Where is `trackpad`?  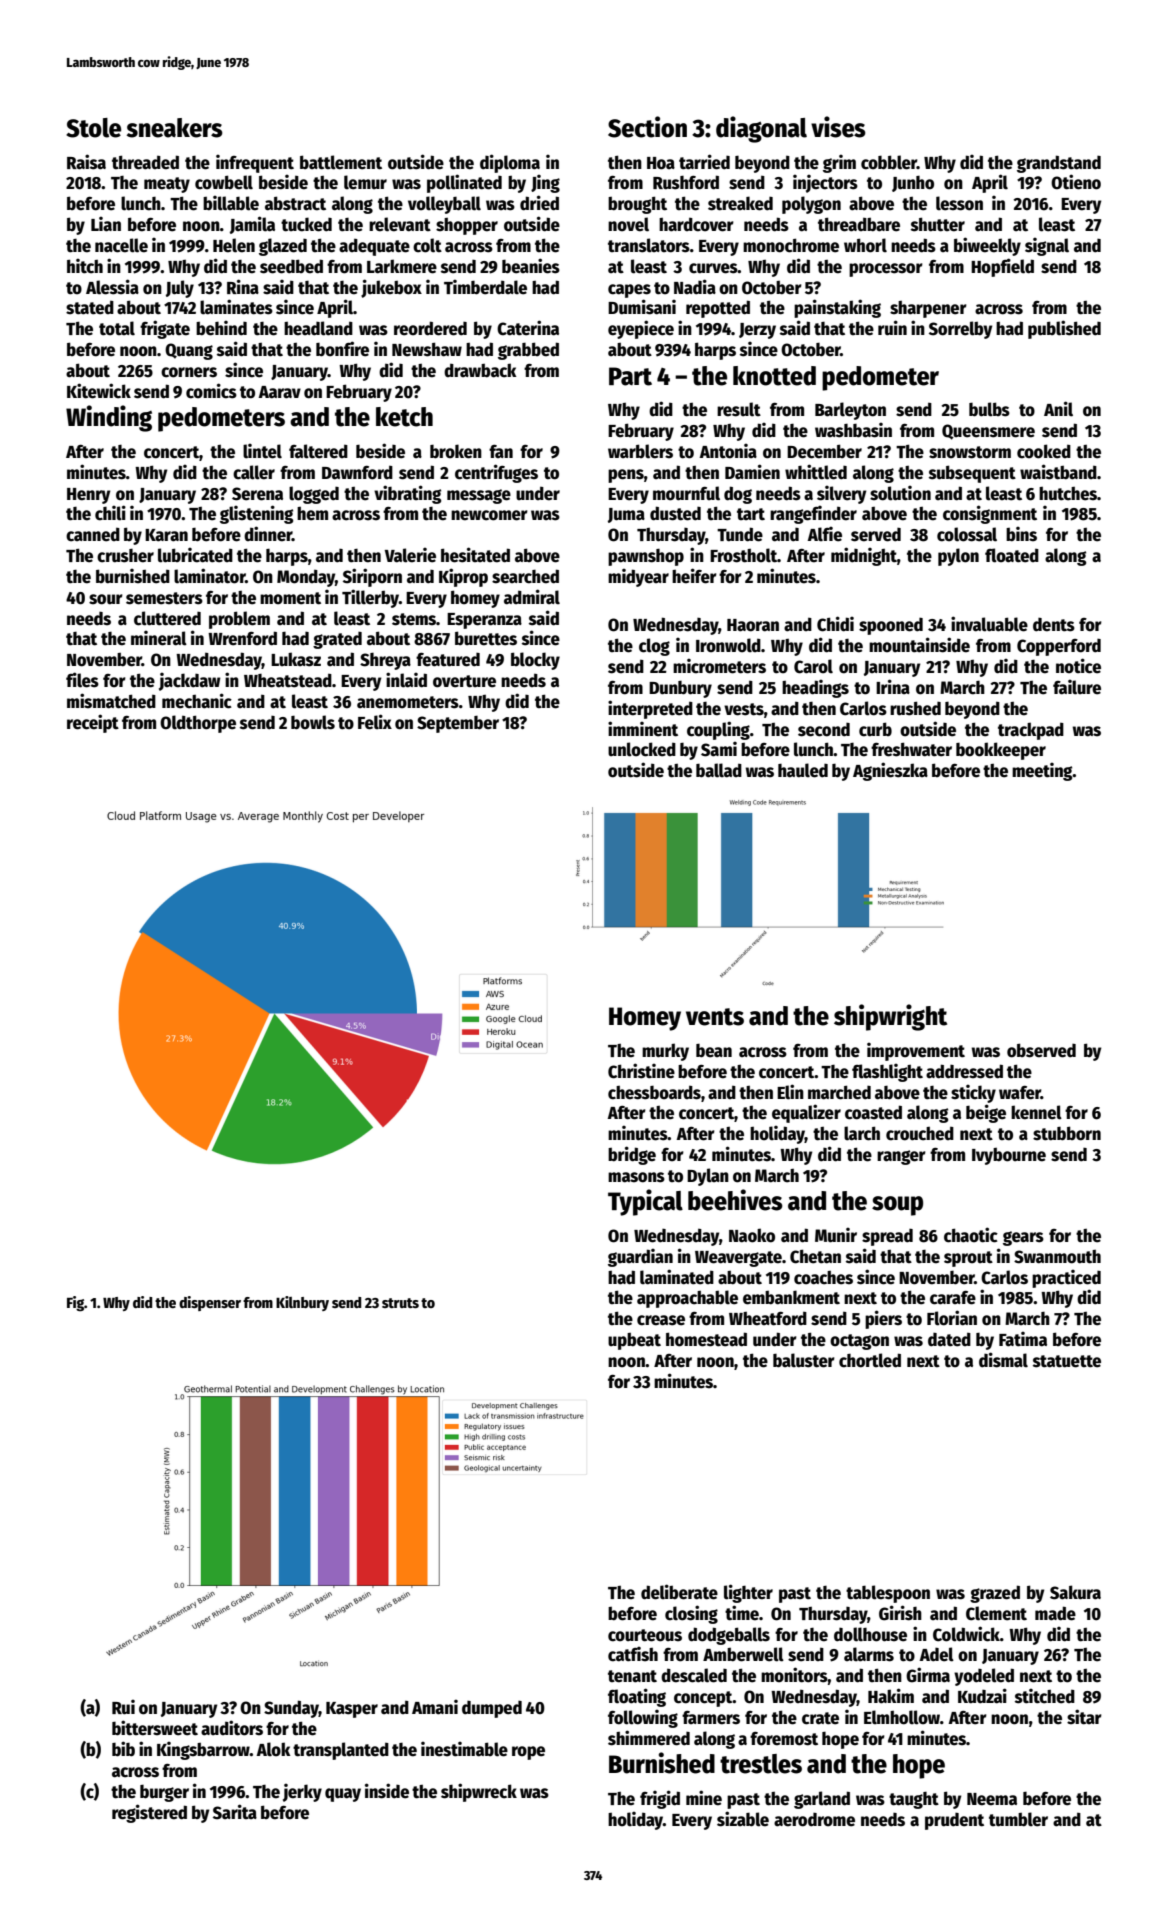
trackpad is located at coordinates (1031, 731).
